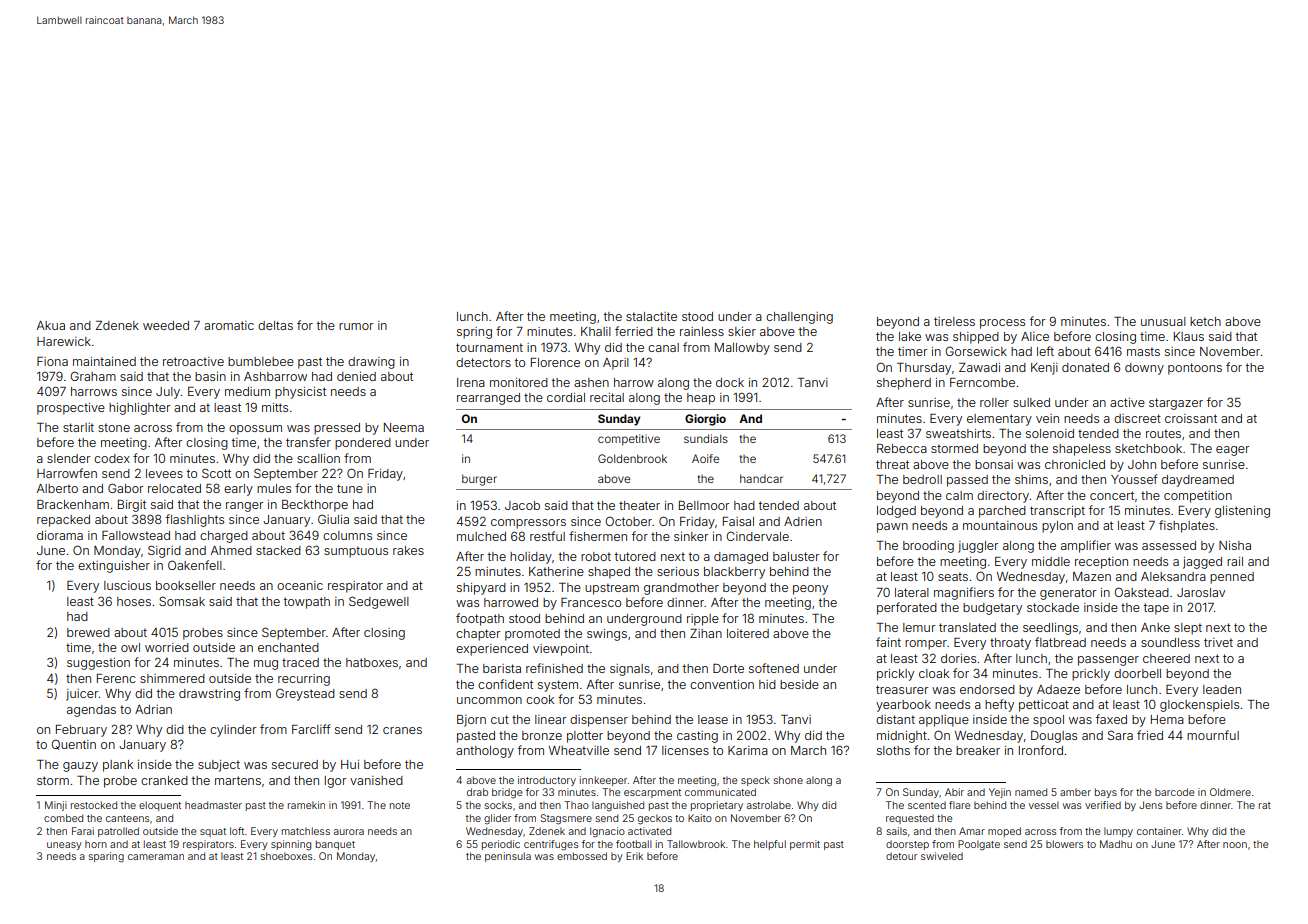 The image size is (1308, 924). Describe the element at coordinates (1195, 369) in the screenshot. I see `pontoons` at that location.
